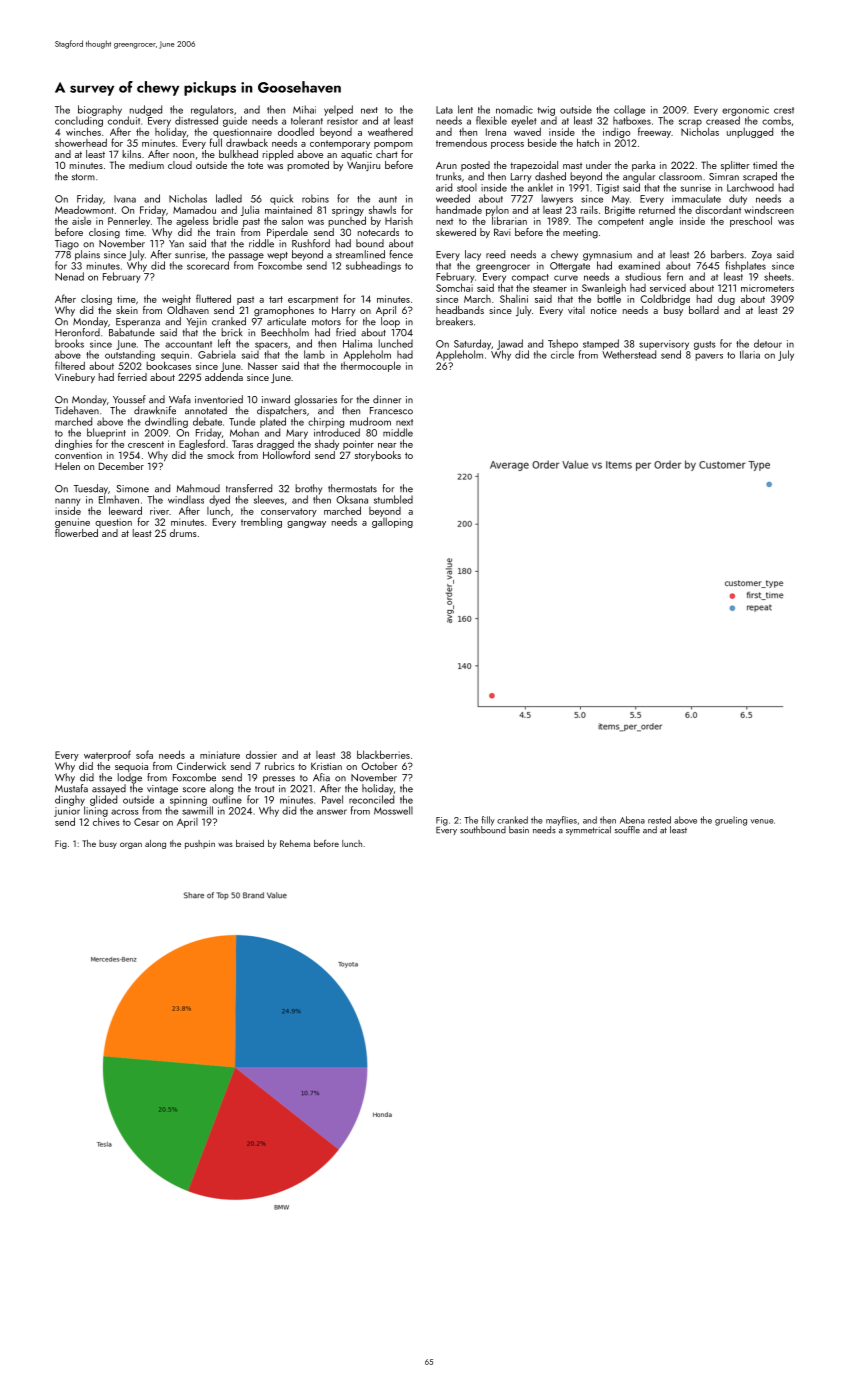 The height and width of the image is (1400, 849). I want to click on flowerbed, so click(76, 533).
